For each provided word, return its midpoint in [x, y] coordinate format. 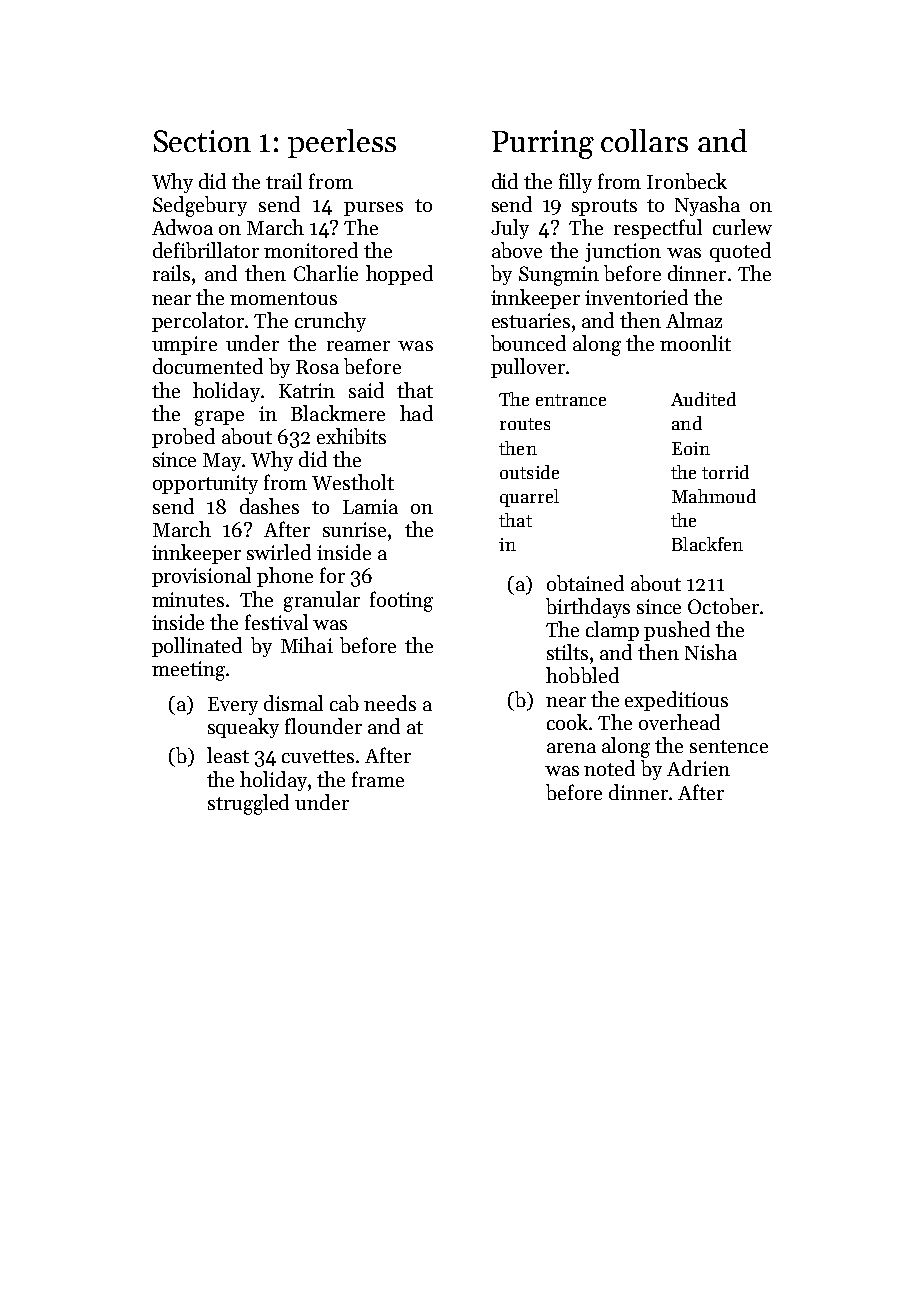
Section [202, 141]
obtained [585, 583]
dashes [269, 506]
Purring [543, 144]
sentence [729, 746]
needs [390, 703]
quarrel [529, 498]
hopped [399, 275]
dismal [293, 703]
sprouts [604, 207]
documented [208, 366]
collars [644, 140]
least [228, 755]
